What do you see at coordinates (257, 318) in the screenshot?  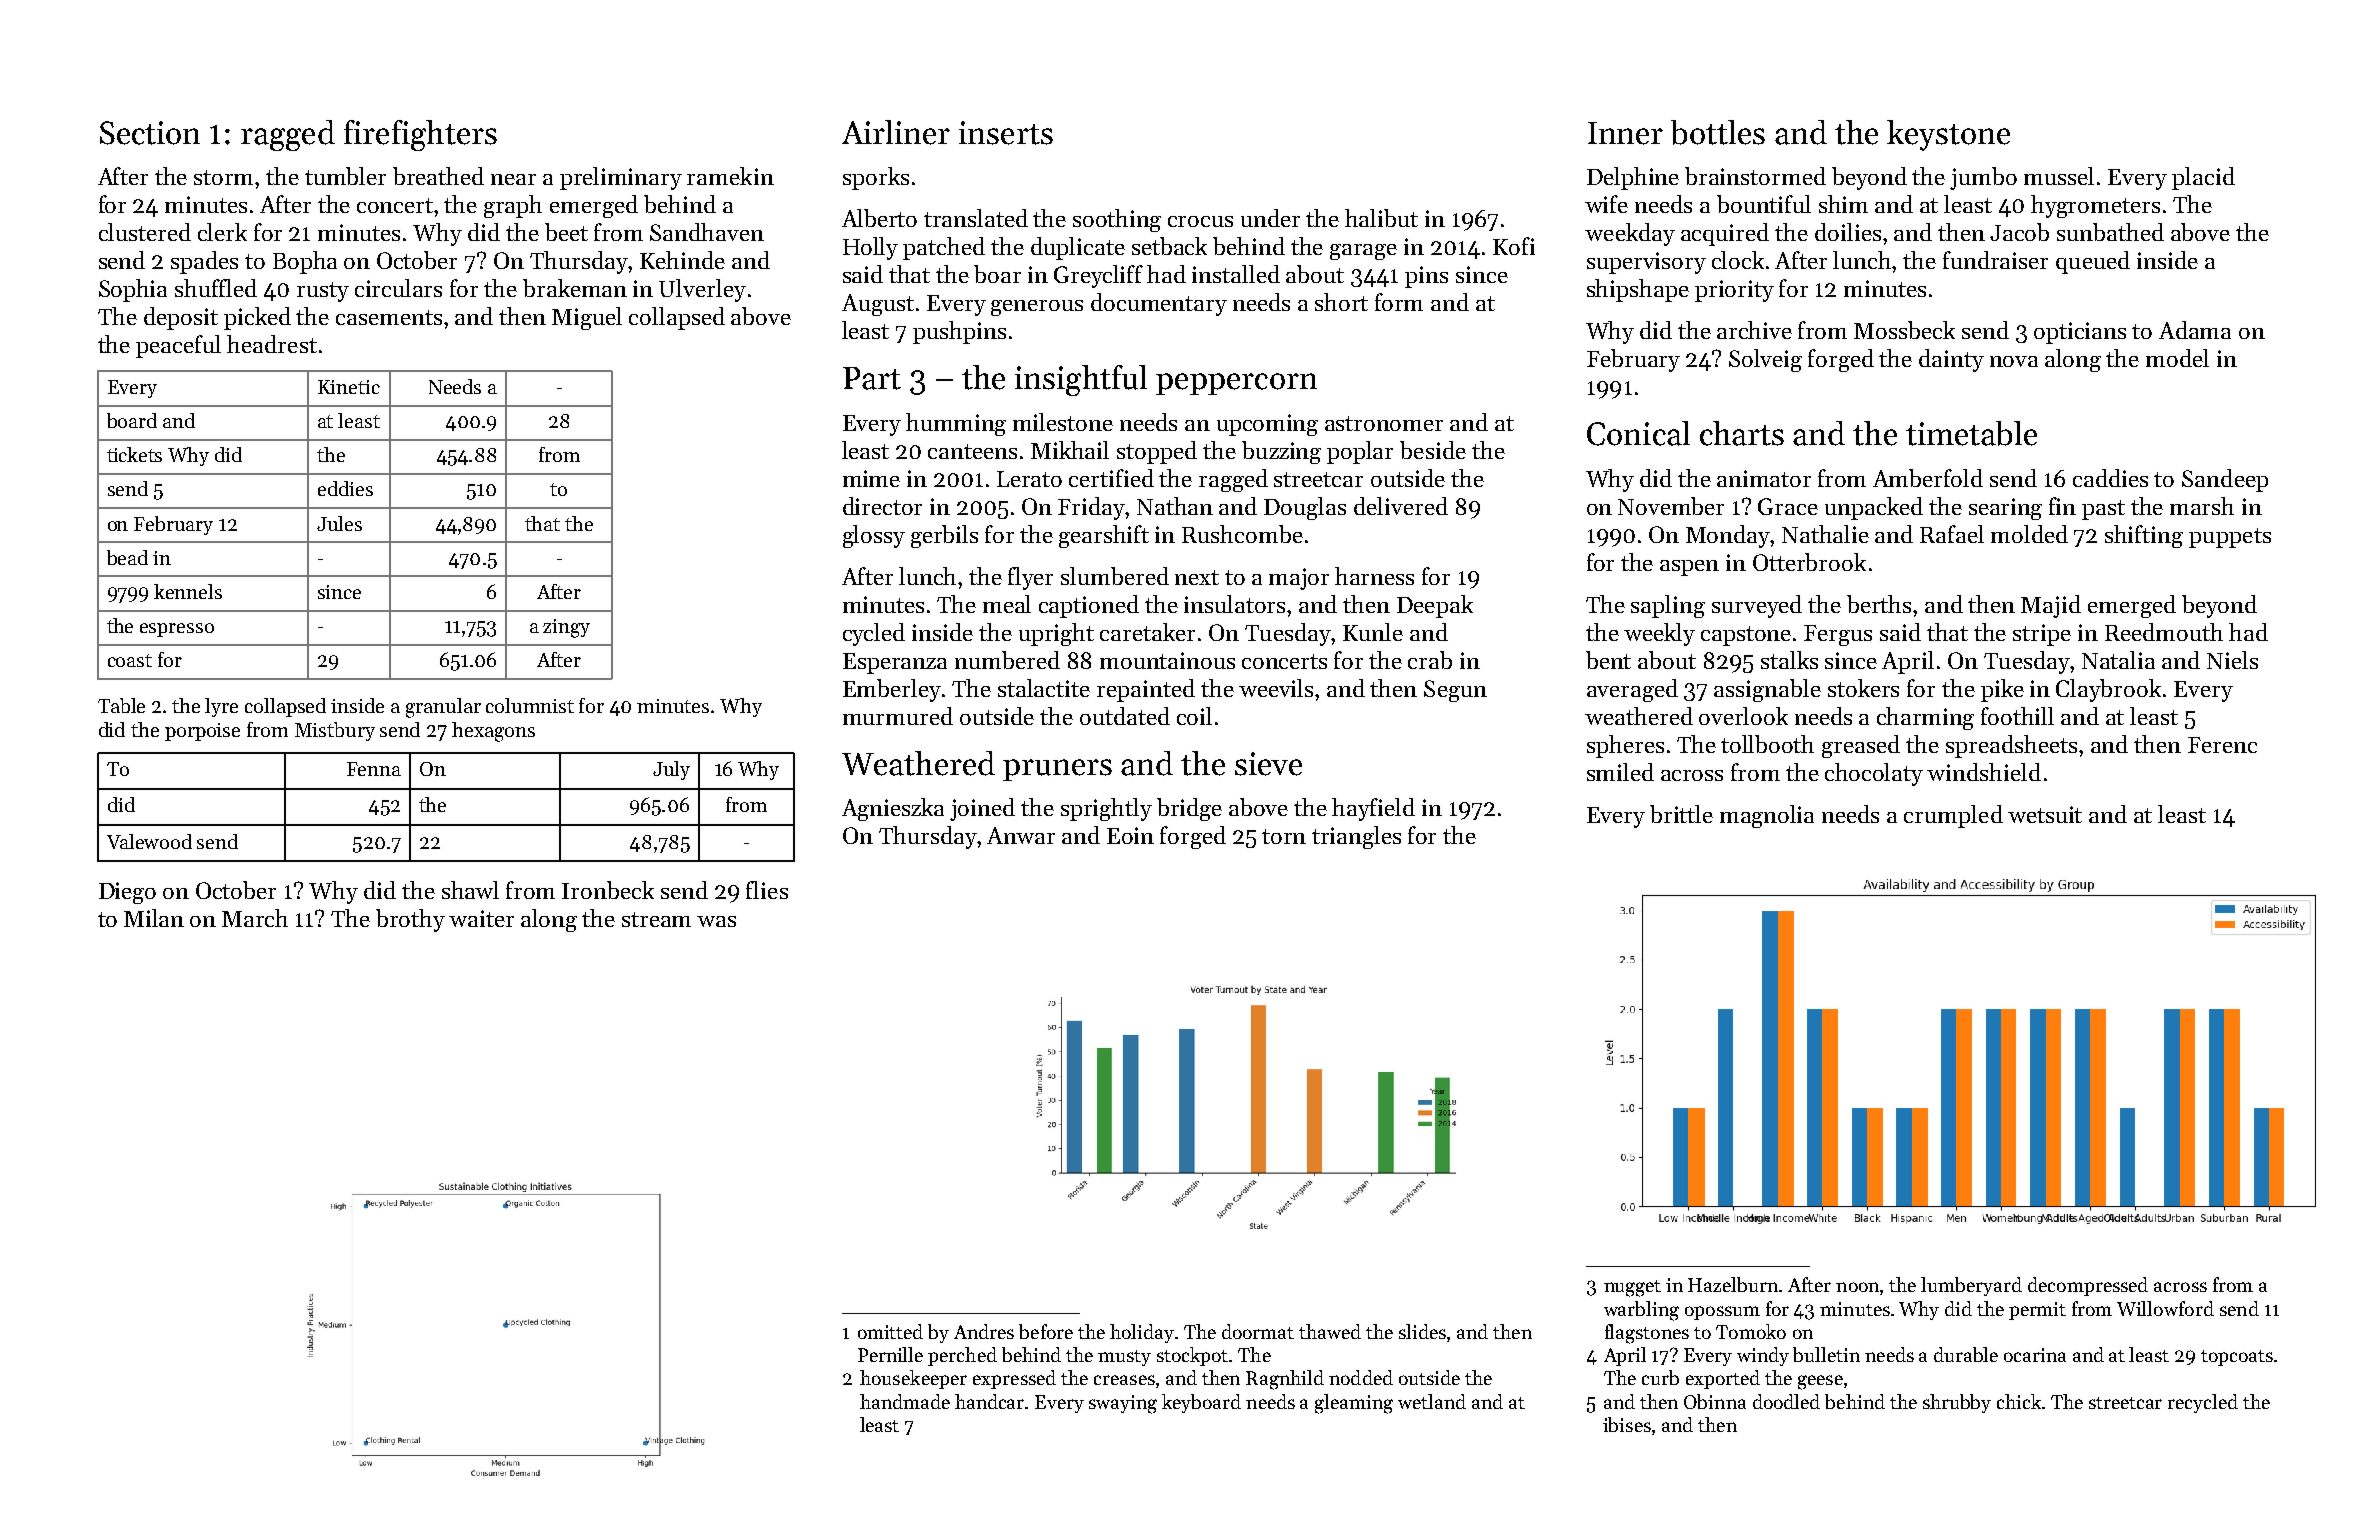 I see `picked` at bounding box center [257, 318].
